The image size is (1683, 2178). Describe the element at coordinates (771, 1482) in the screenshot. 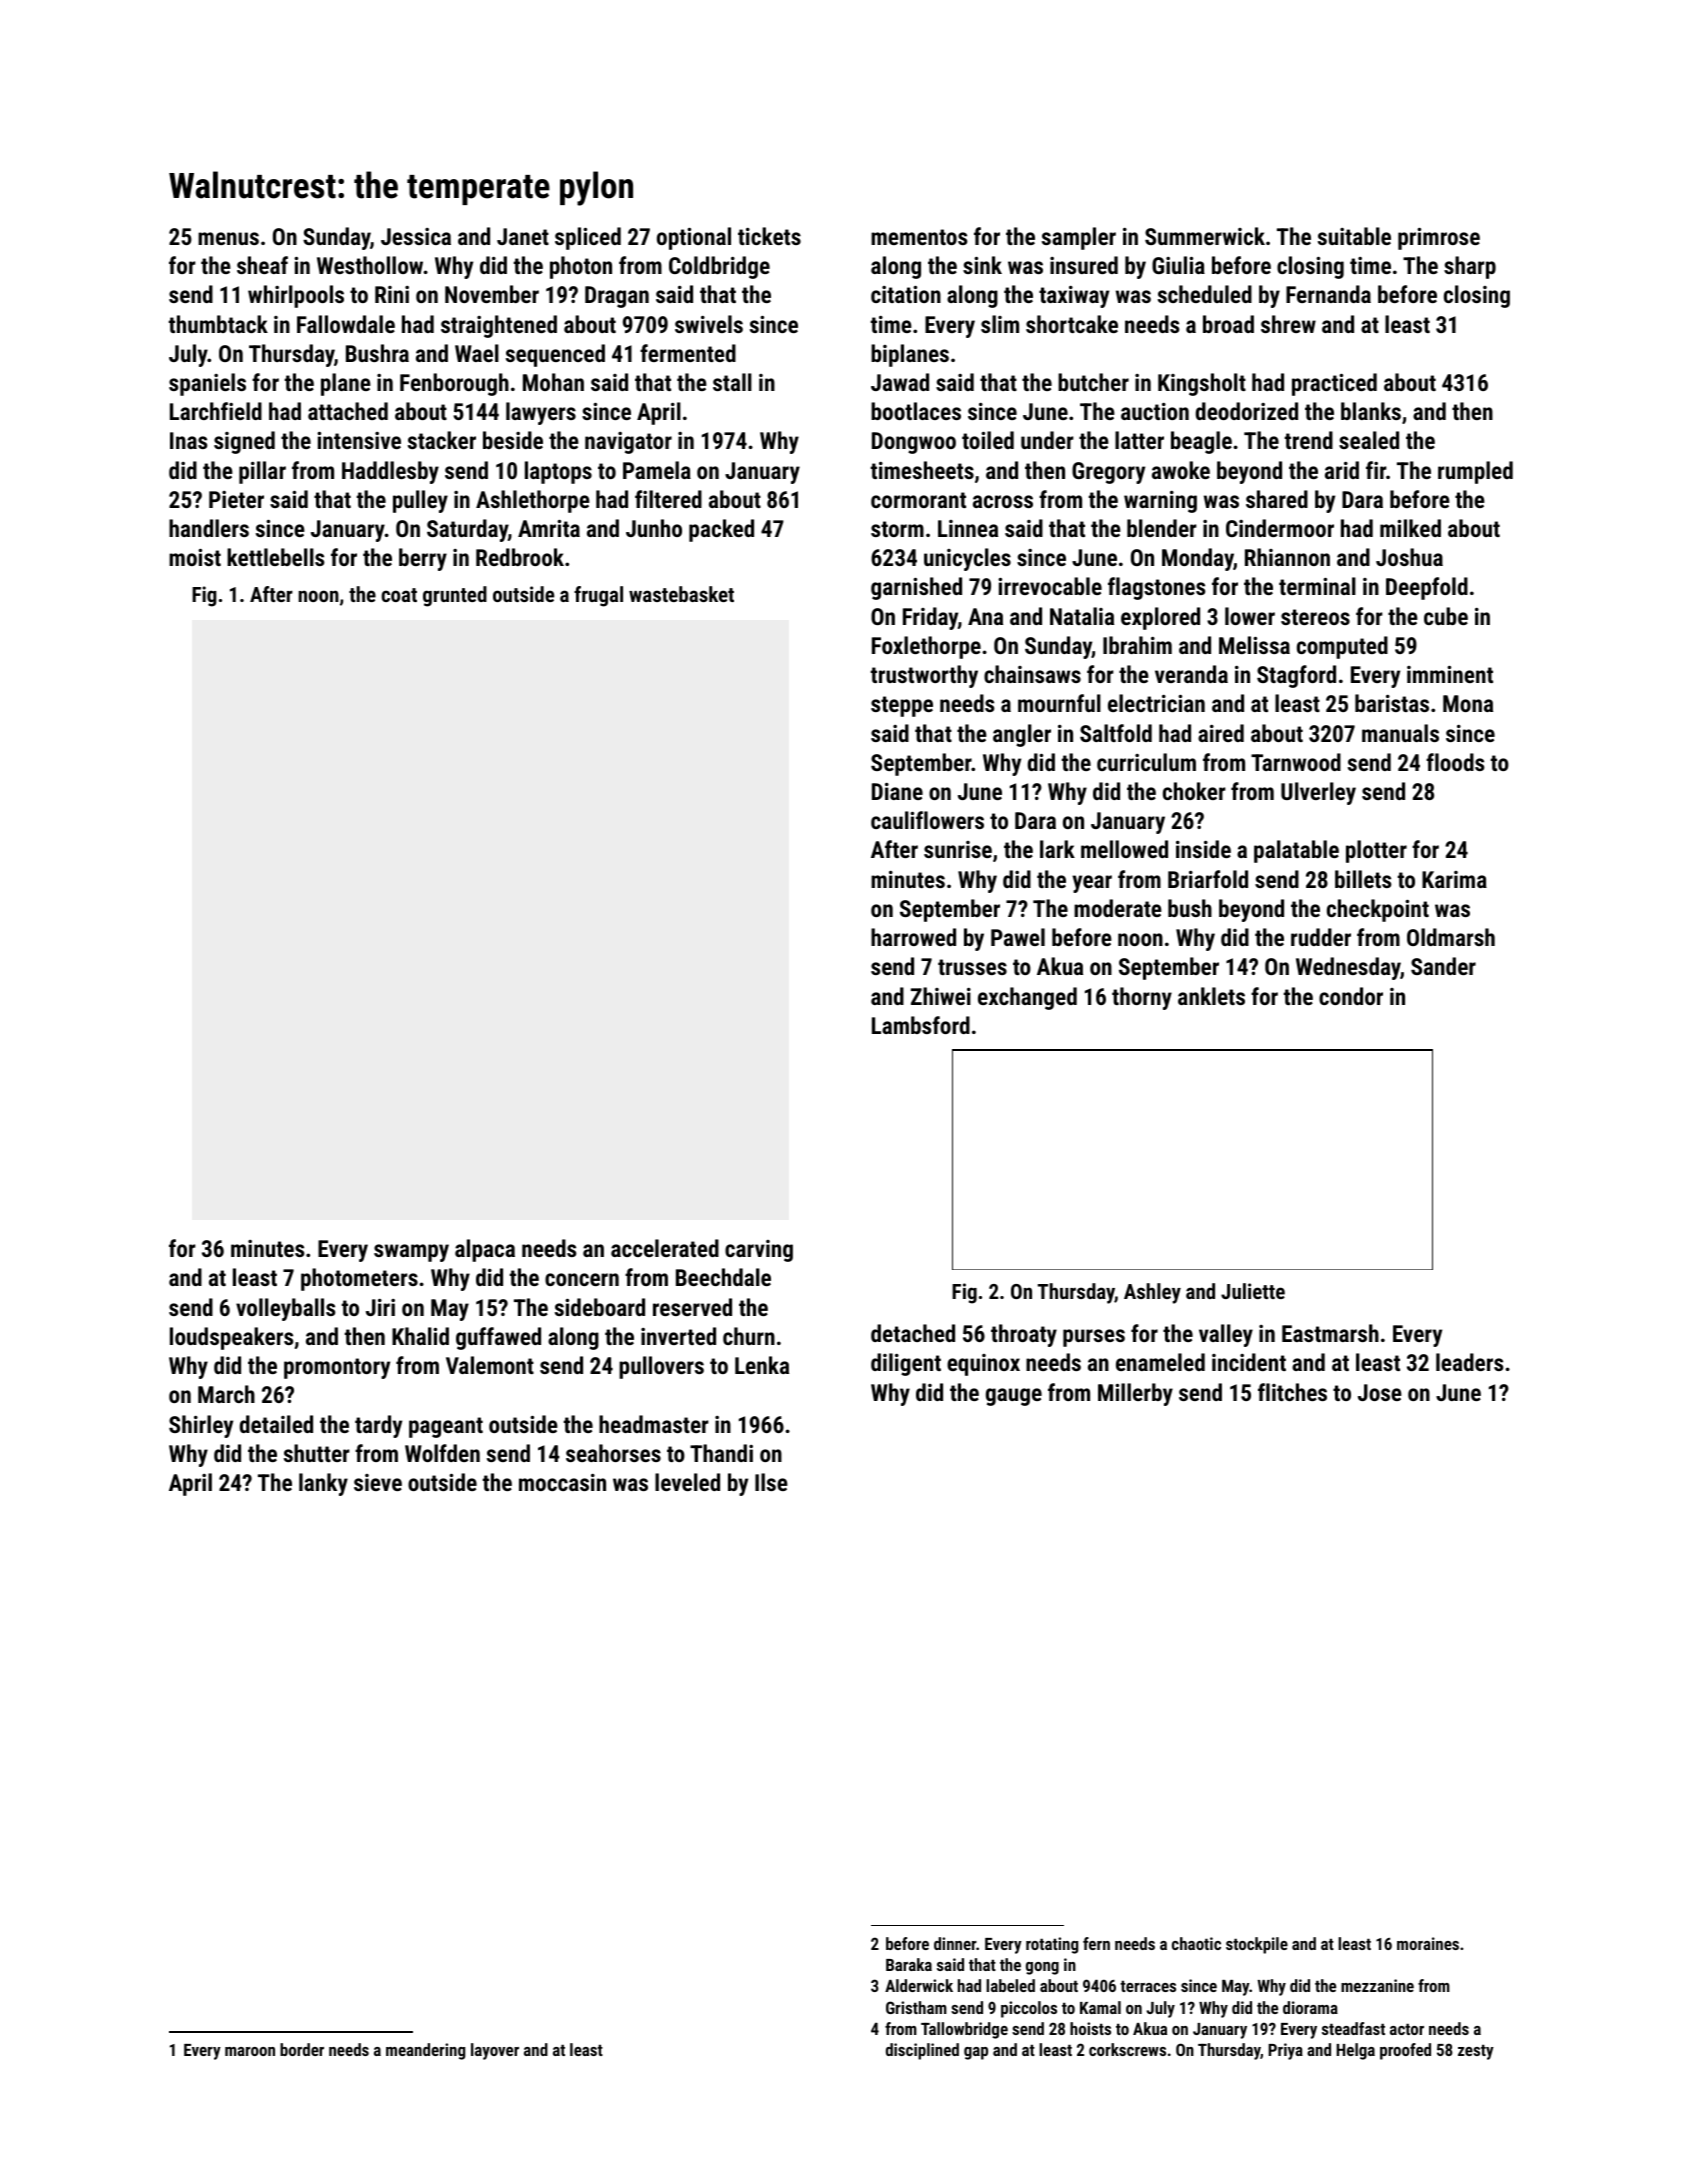

I see `Ilse` at that location.
